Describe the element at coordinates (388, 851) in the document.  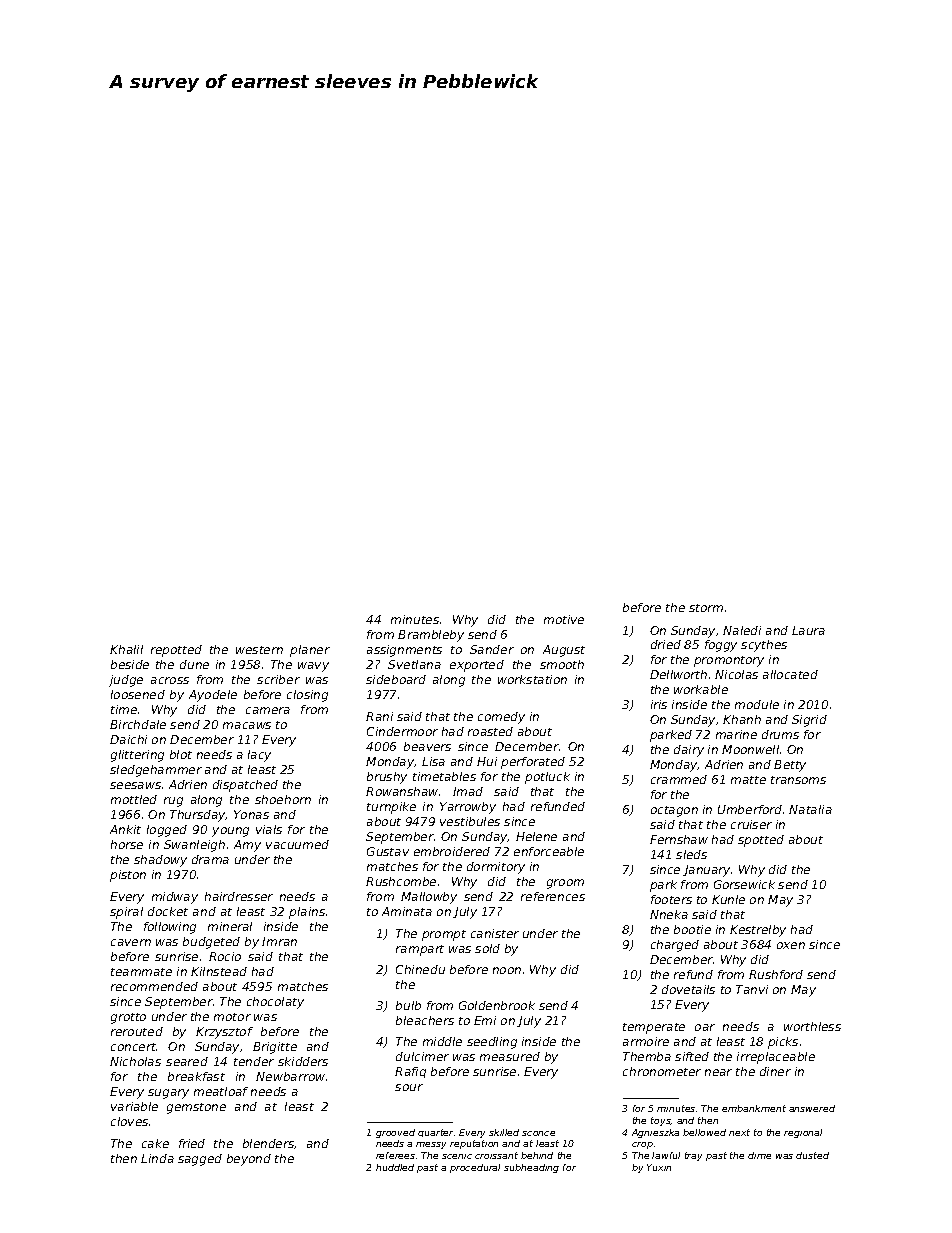
I see `Gustav` at that location.
